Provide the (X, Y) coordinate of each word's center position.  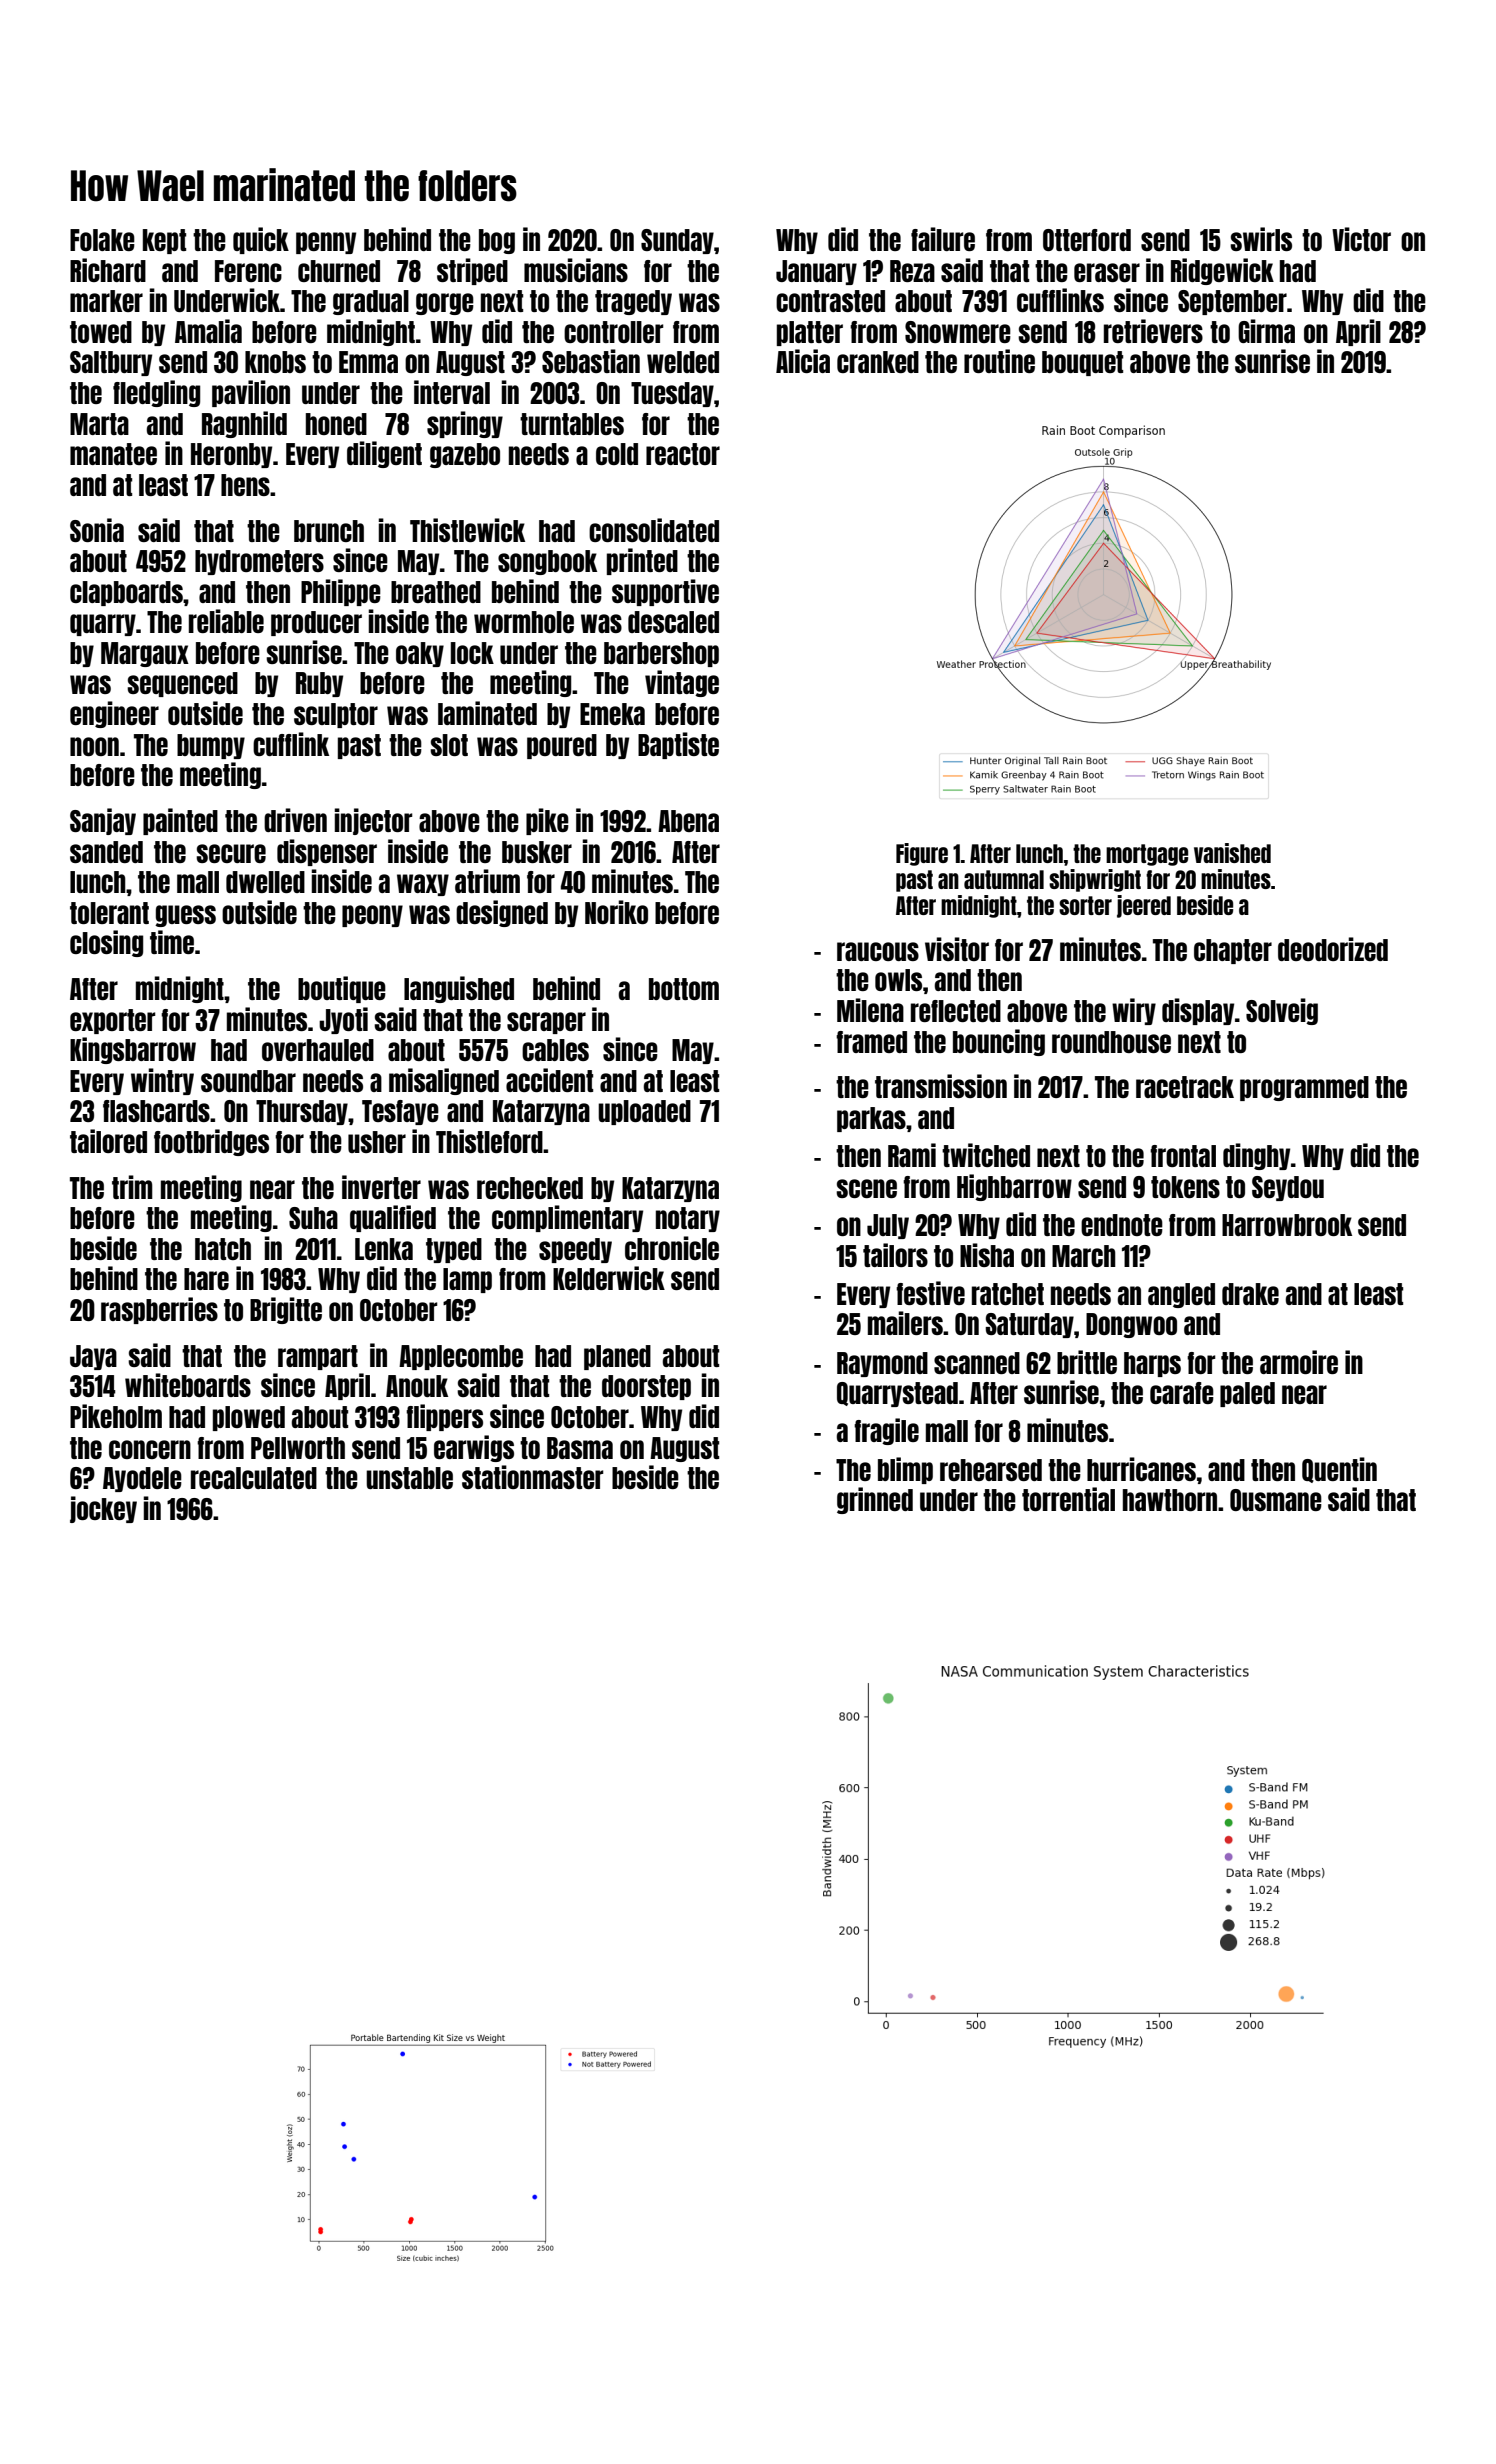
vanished (1232, 853)
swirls (1261, 239)
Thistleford (489, 1141)
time (172, 942)
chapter (1233, 951)
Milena (870, 1010)
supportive (665, 592)
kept (164, 241)
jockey (103, 1509)
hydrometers (259, 562)
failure (943, 239)
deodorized (1333, 949)
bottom (684, 989)
